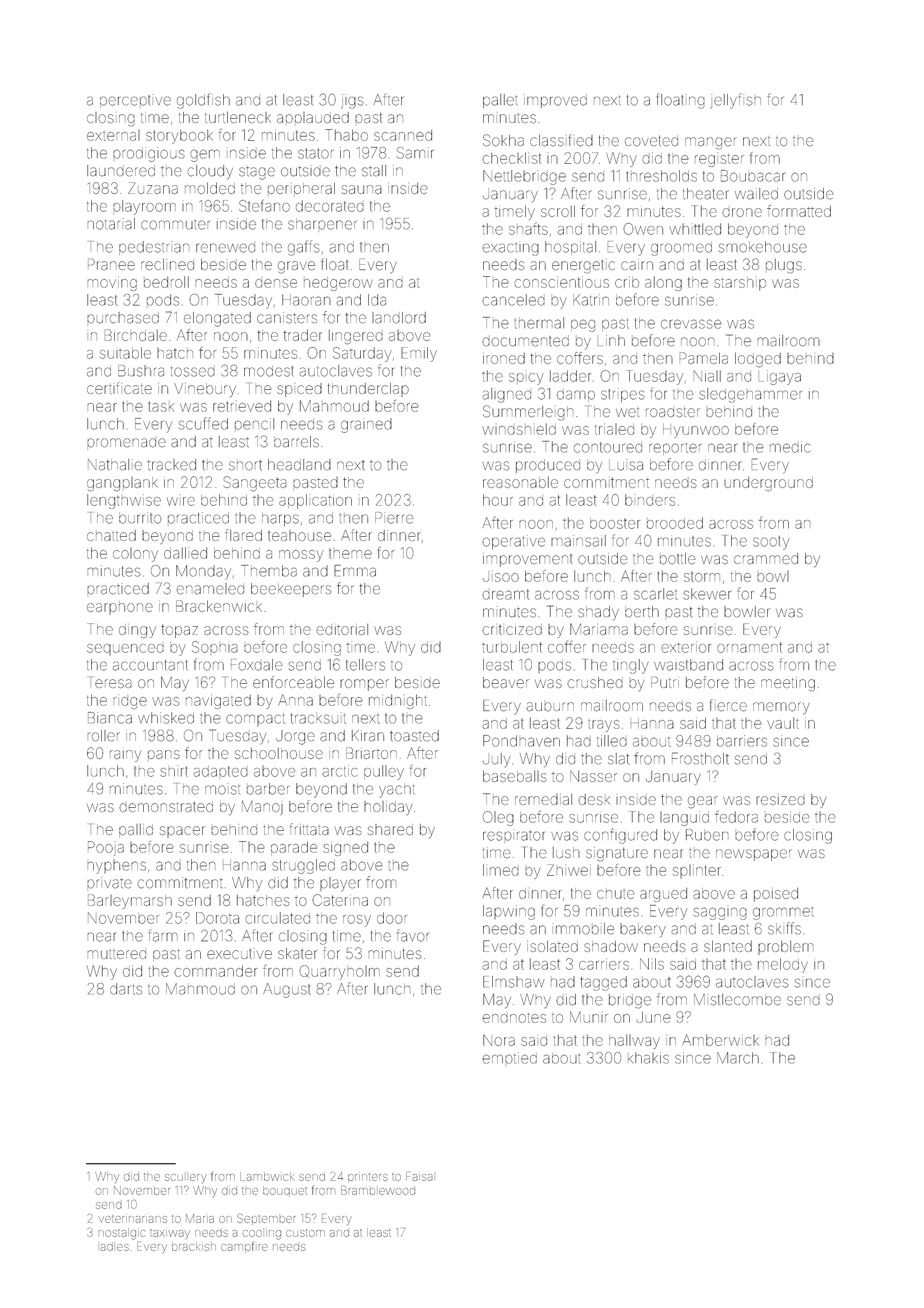  What do you see at coordinates (244, 1247) in the screenshot?
I see `campfire` at bounding box center [244, 1247].
